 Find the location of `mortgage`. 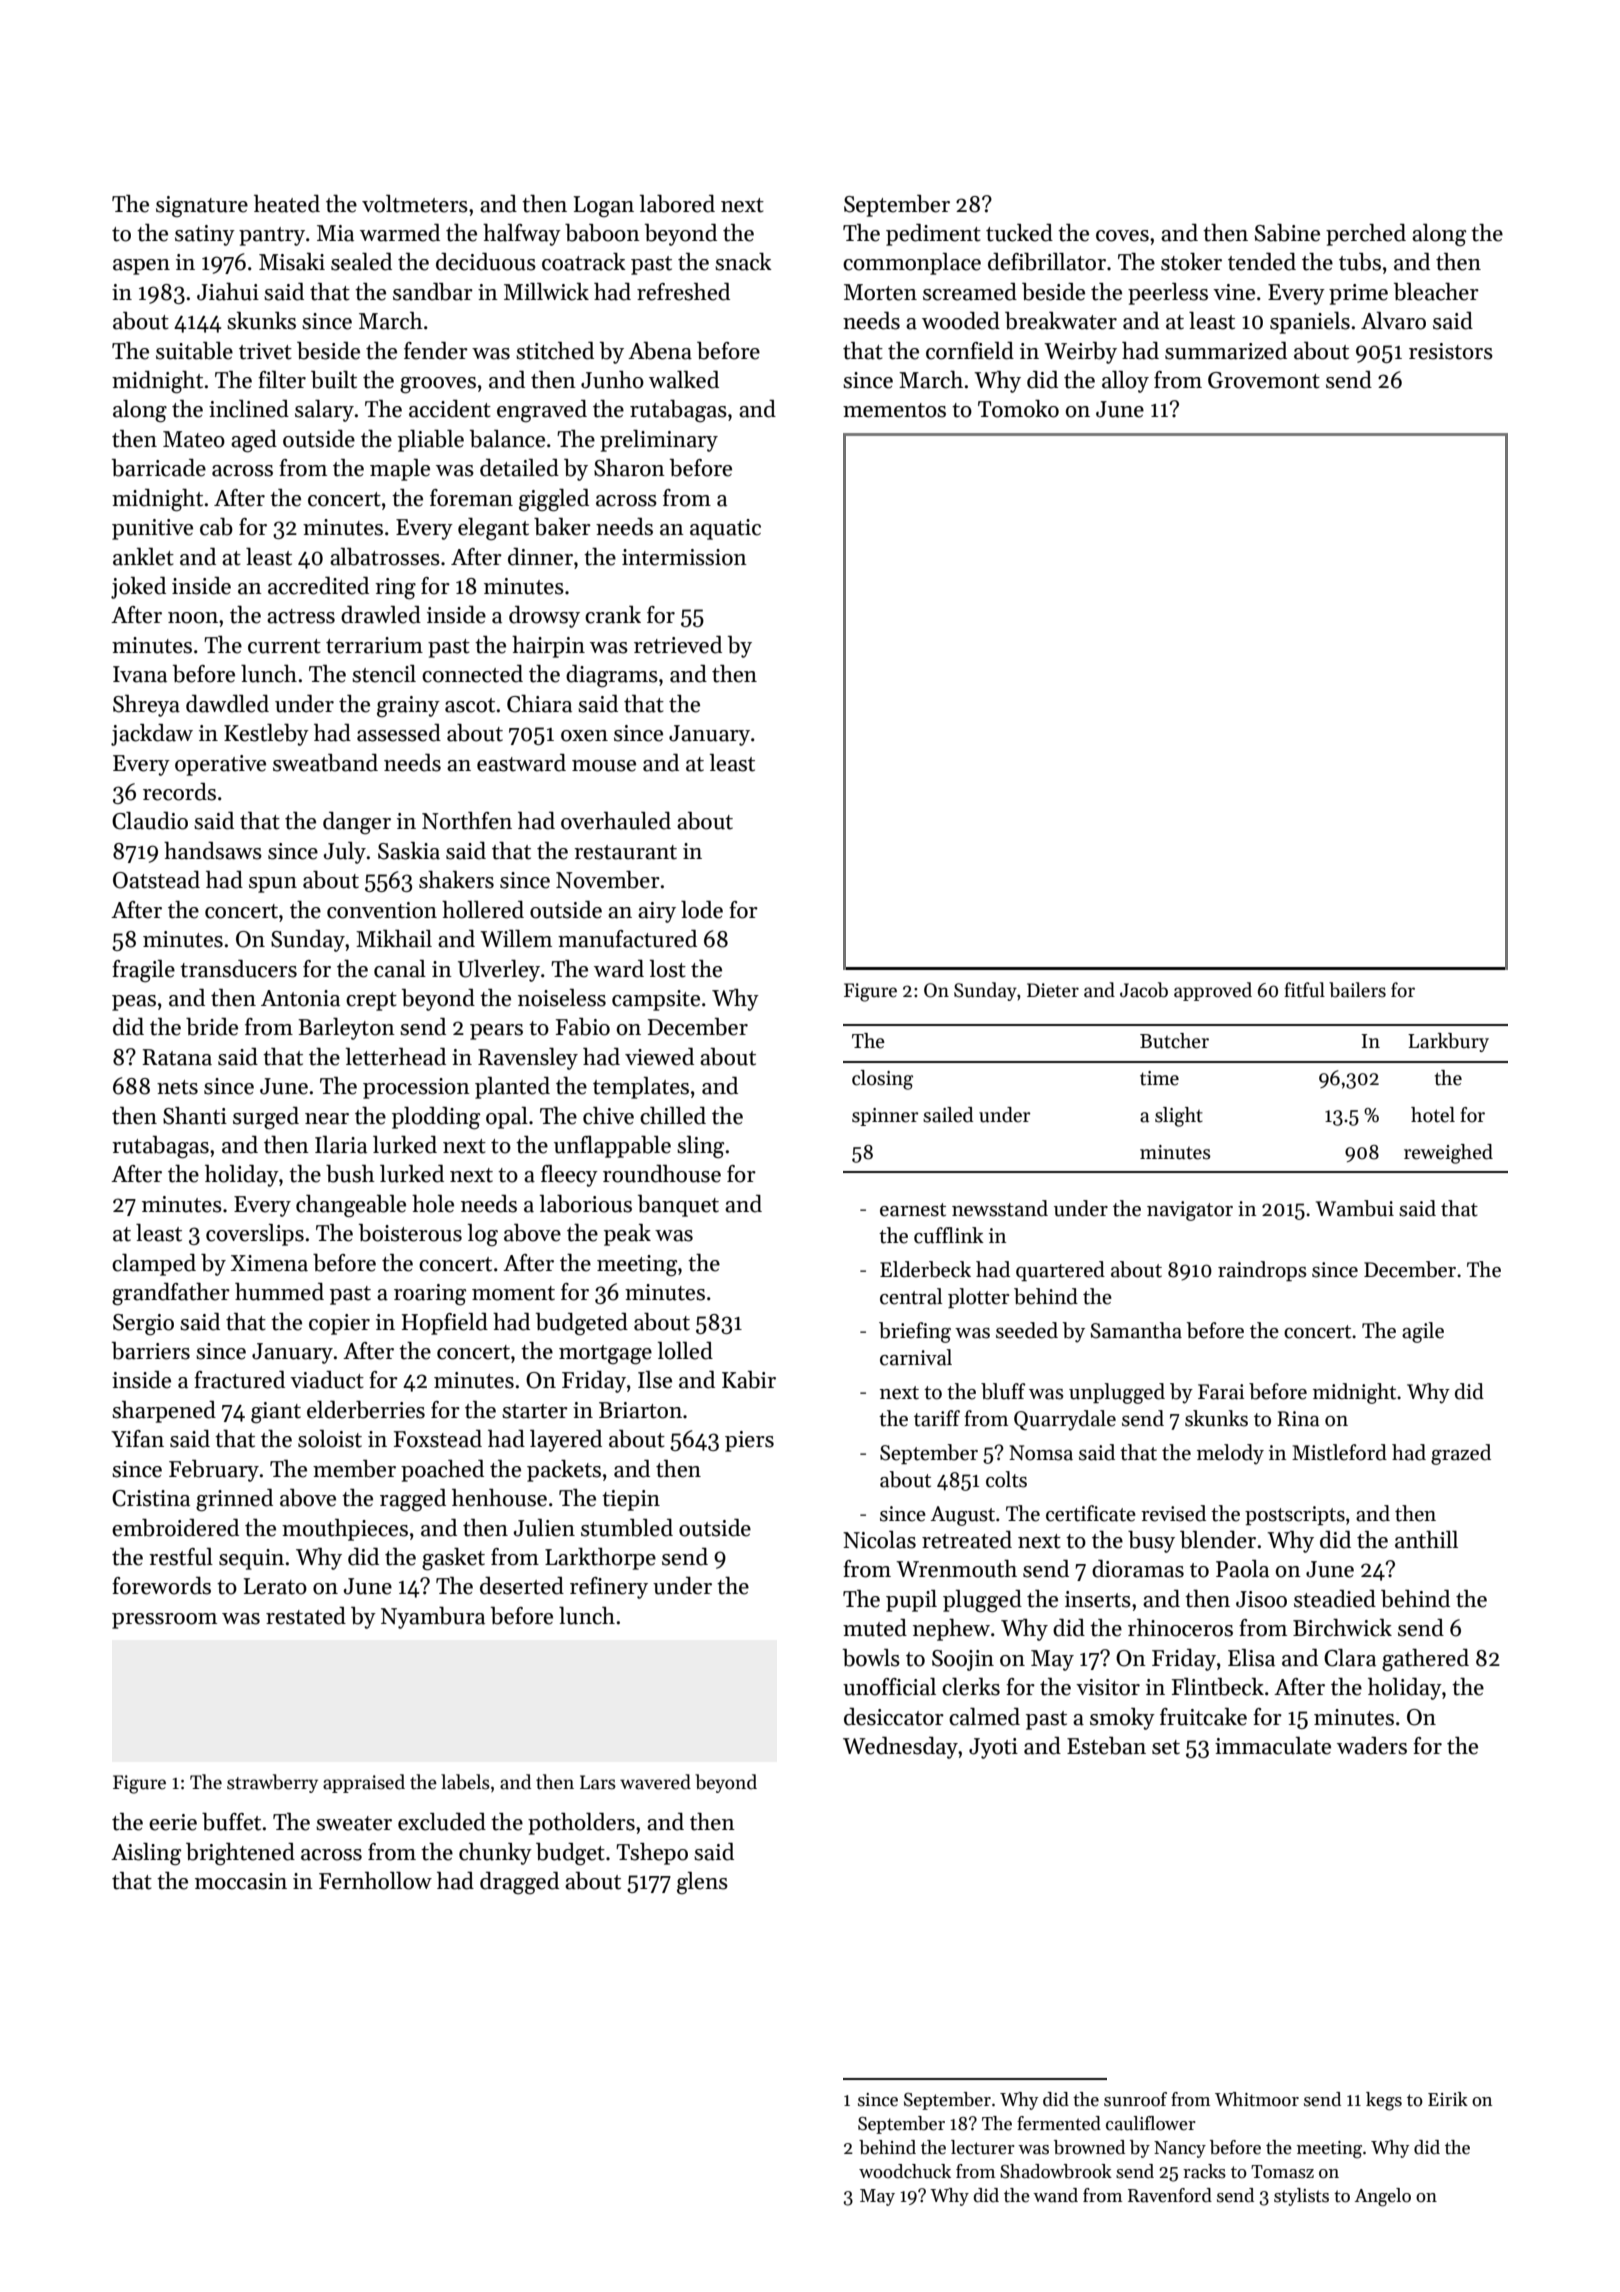

mortgage is located at coordinates (605, 1355).
